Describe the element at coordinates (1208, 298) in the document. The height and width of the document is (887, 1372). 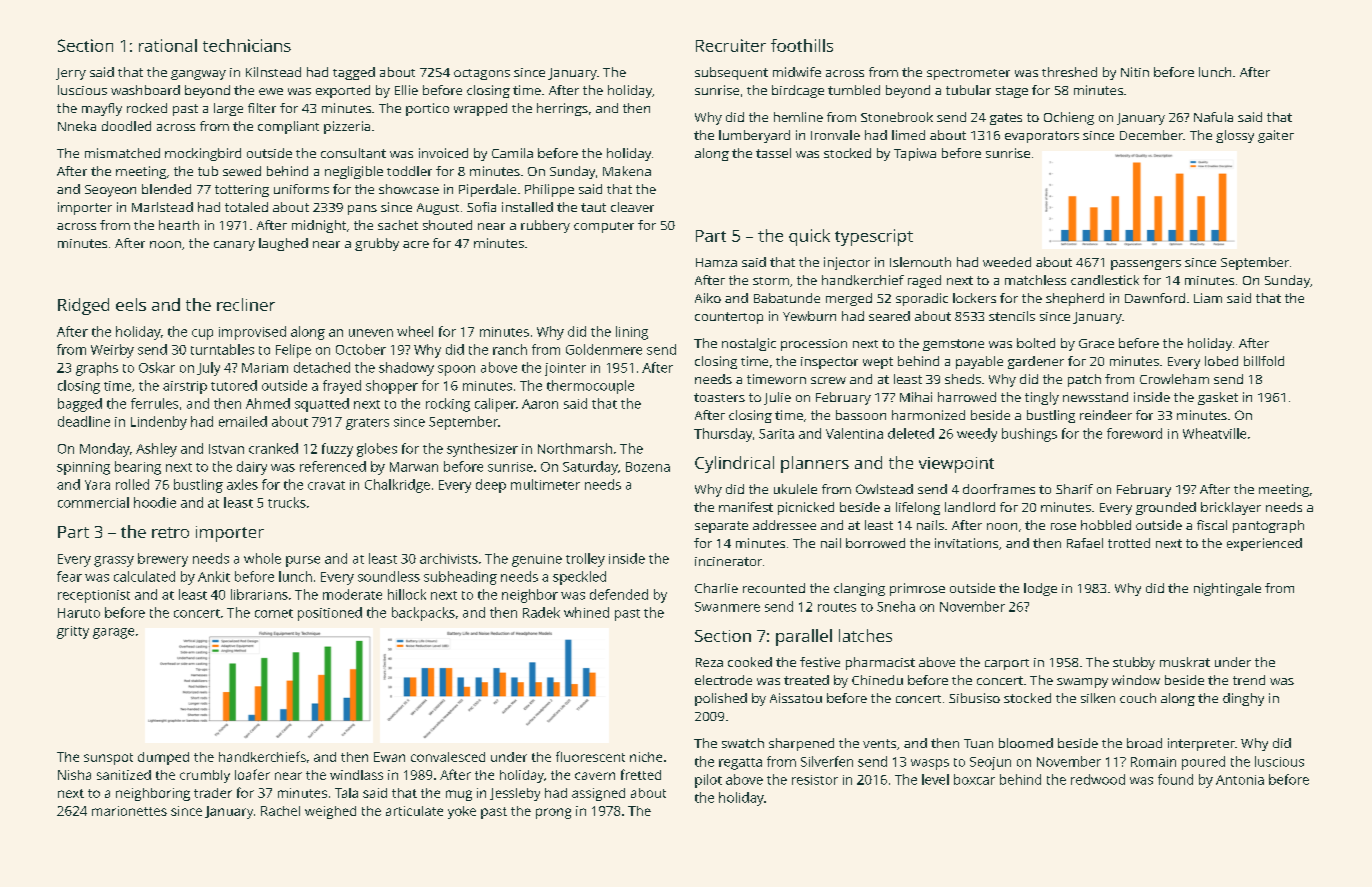
I see `Liam` at that location.
